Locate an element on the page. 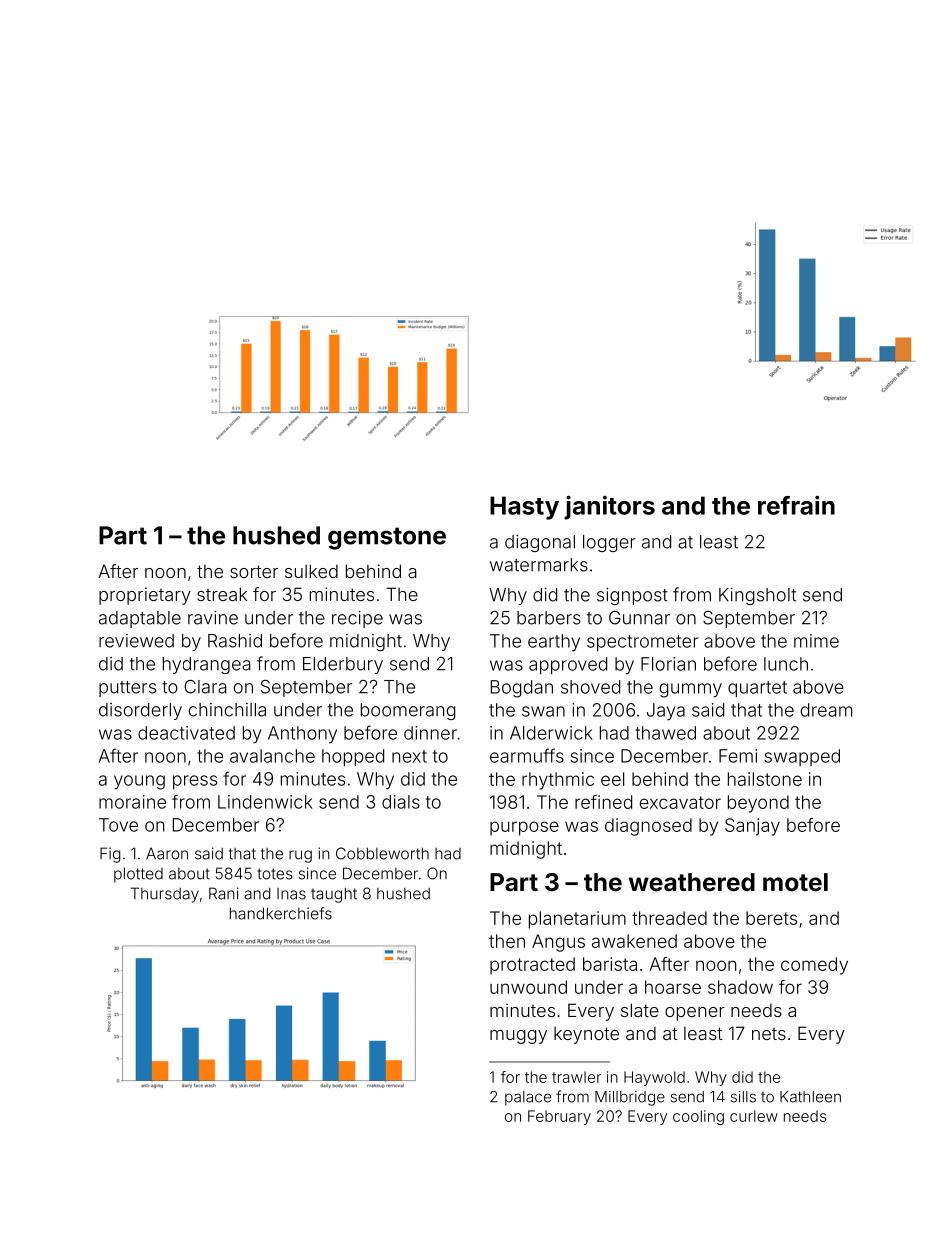 Image resolution: width=952 pixels, height=1233 pixels. Lindenwick is located at coordinates (265, 802).
